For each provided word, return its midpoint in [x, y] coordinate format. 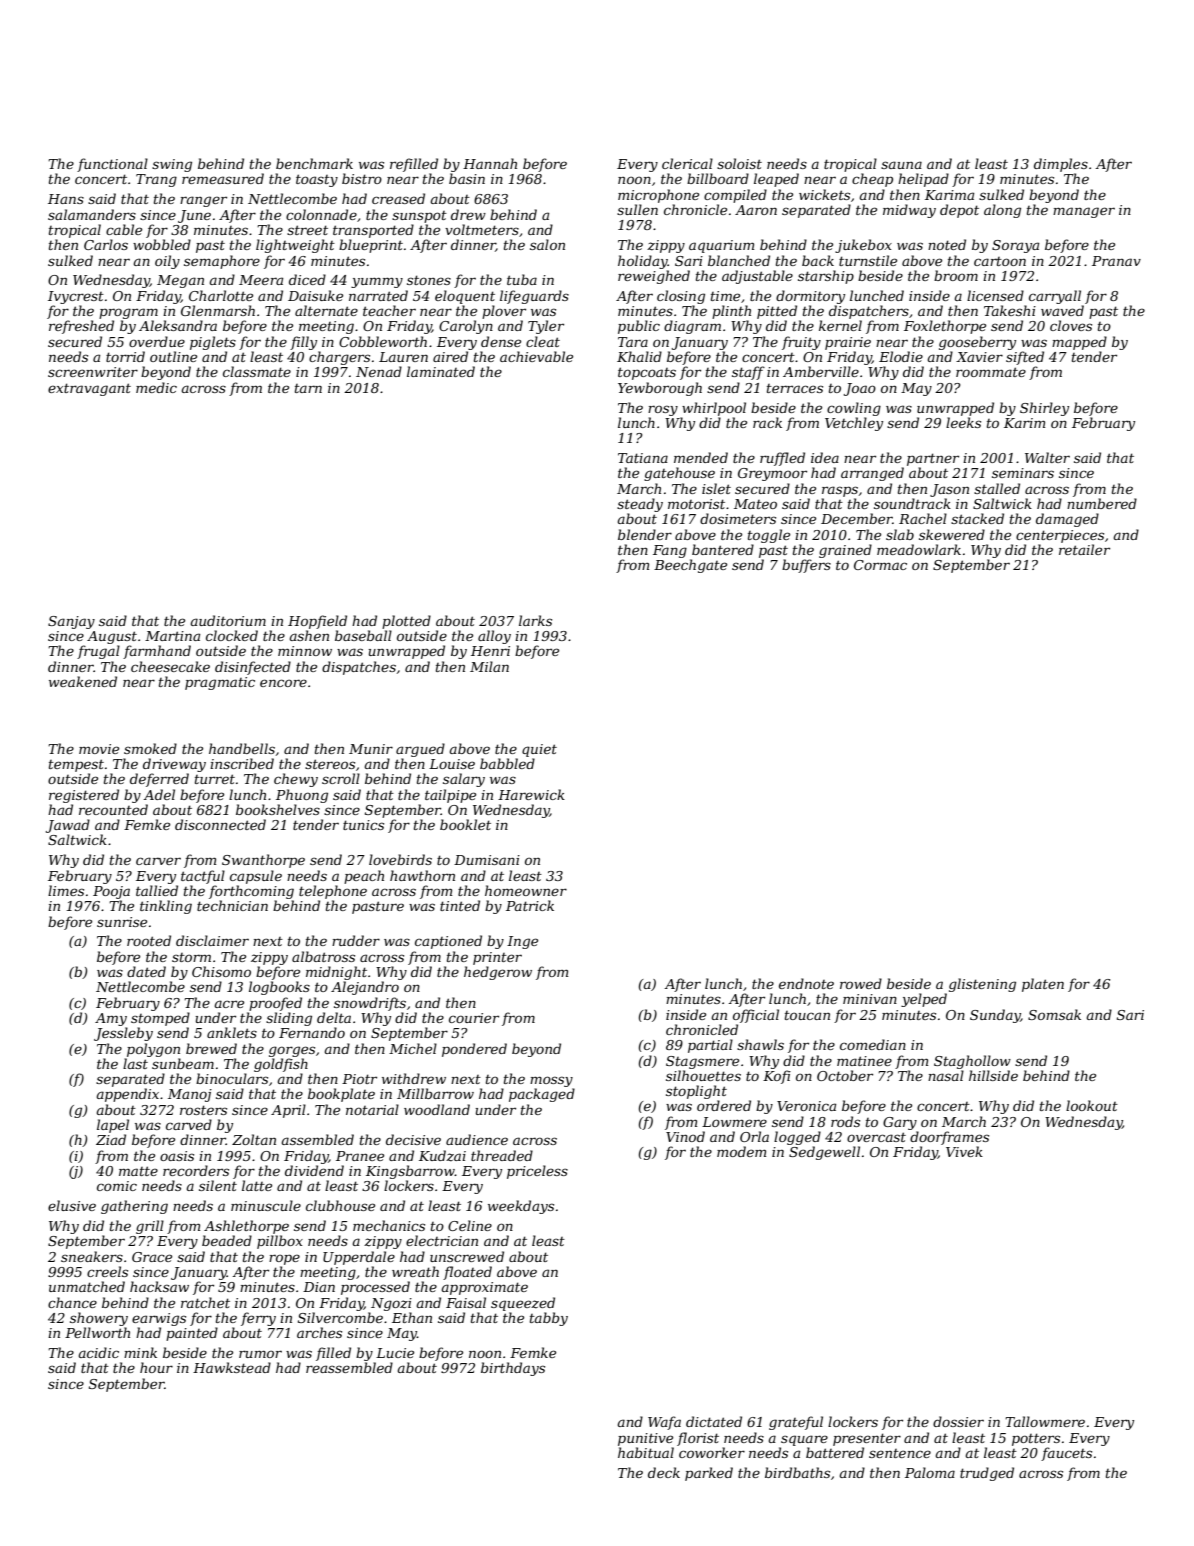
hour [156, 1367]
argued [420, 750]
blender [645, 534]
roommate [991, 372]
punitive [645, 1439]
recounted [113, 809]
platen [1043, 985]
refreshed [81, 327]
